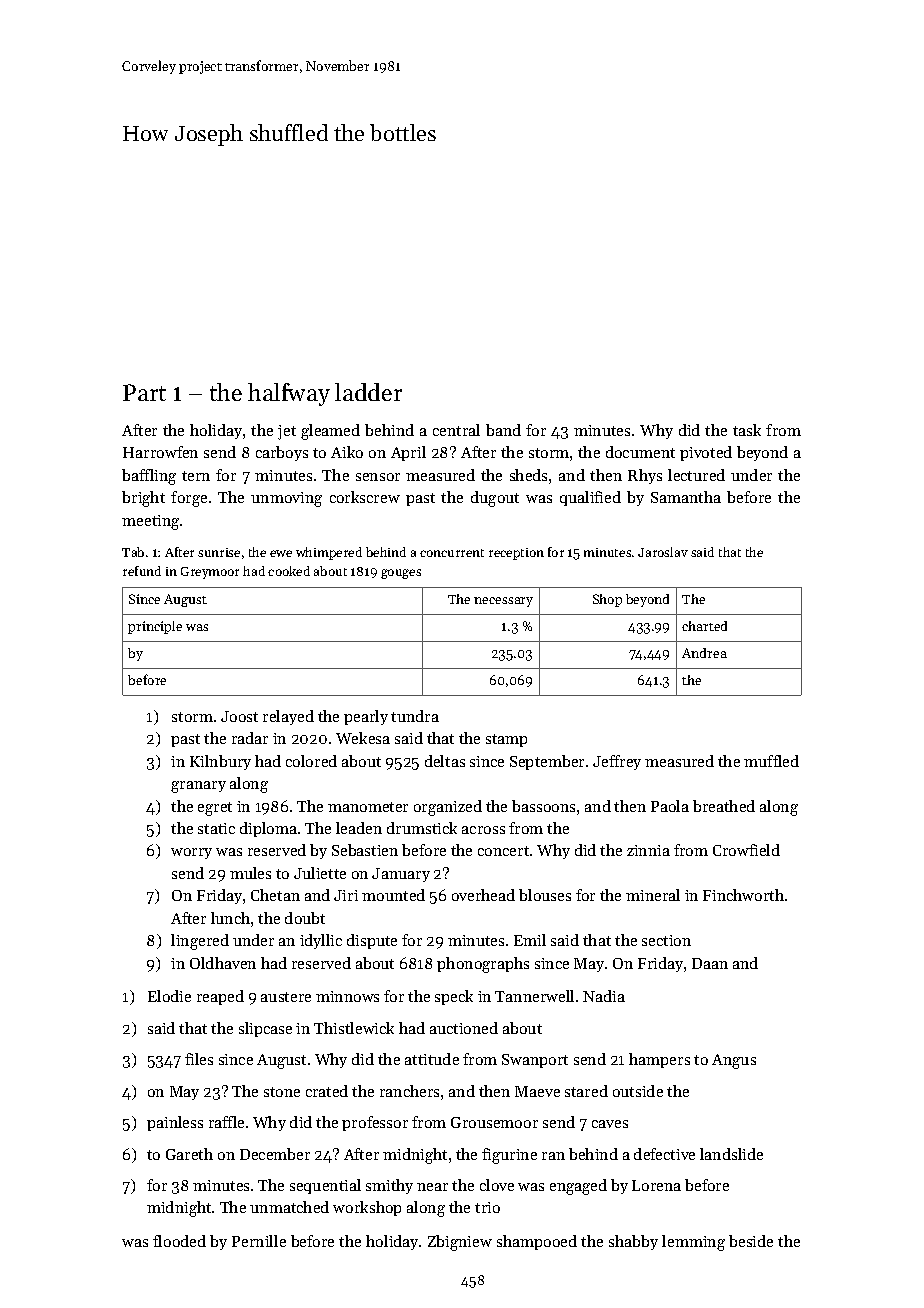 The width and height of the image is (924, 1308). Describe the element at coordinates (543, 806) in the image. I see `bassoons` at that location.
